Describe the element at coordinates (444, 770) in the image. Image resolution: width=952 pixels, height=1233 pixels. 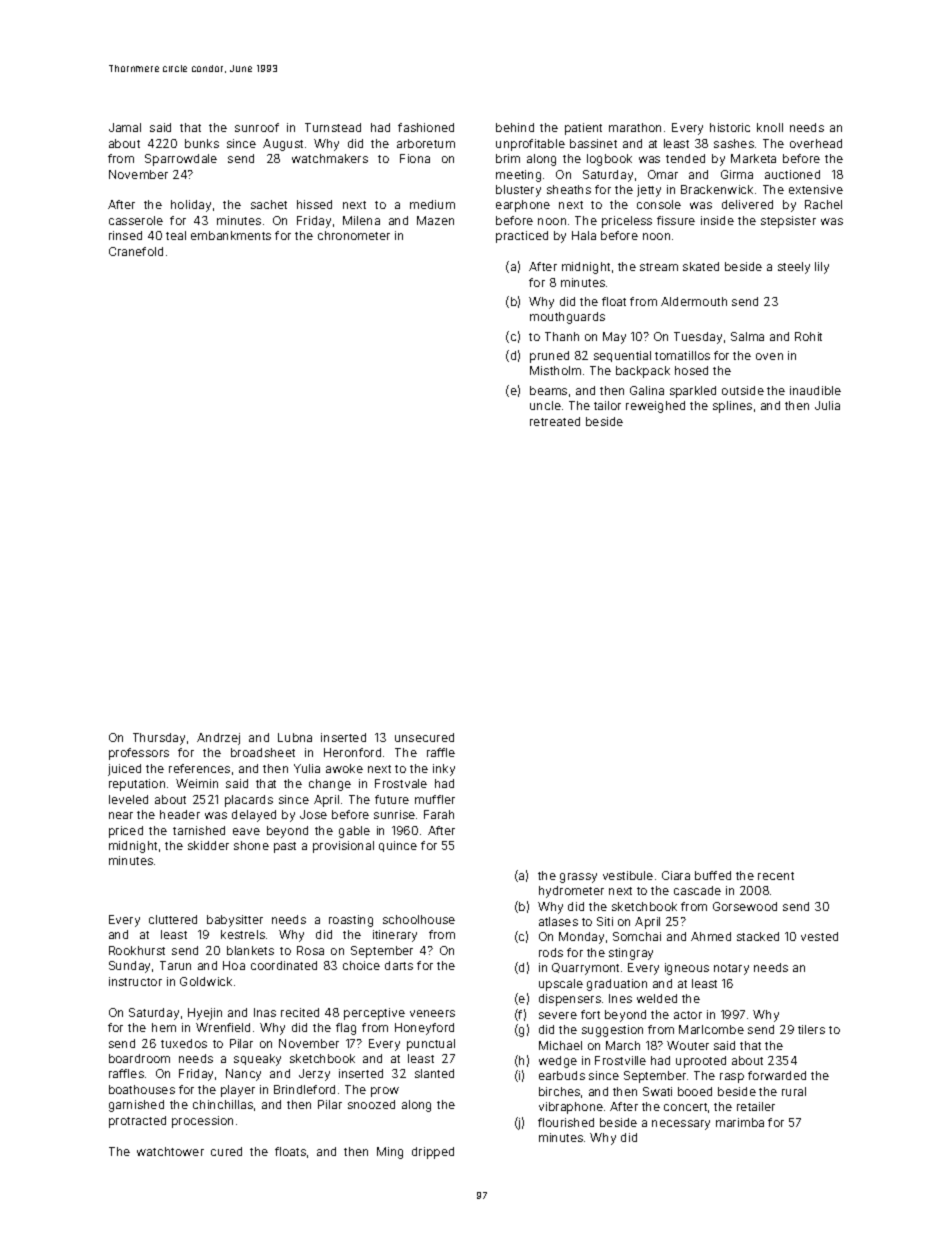
I see `inky` at that location.
